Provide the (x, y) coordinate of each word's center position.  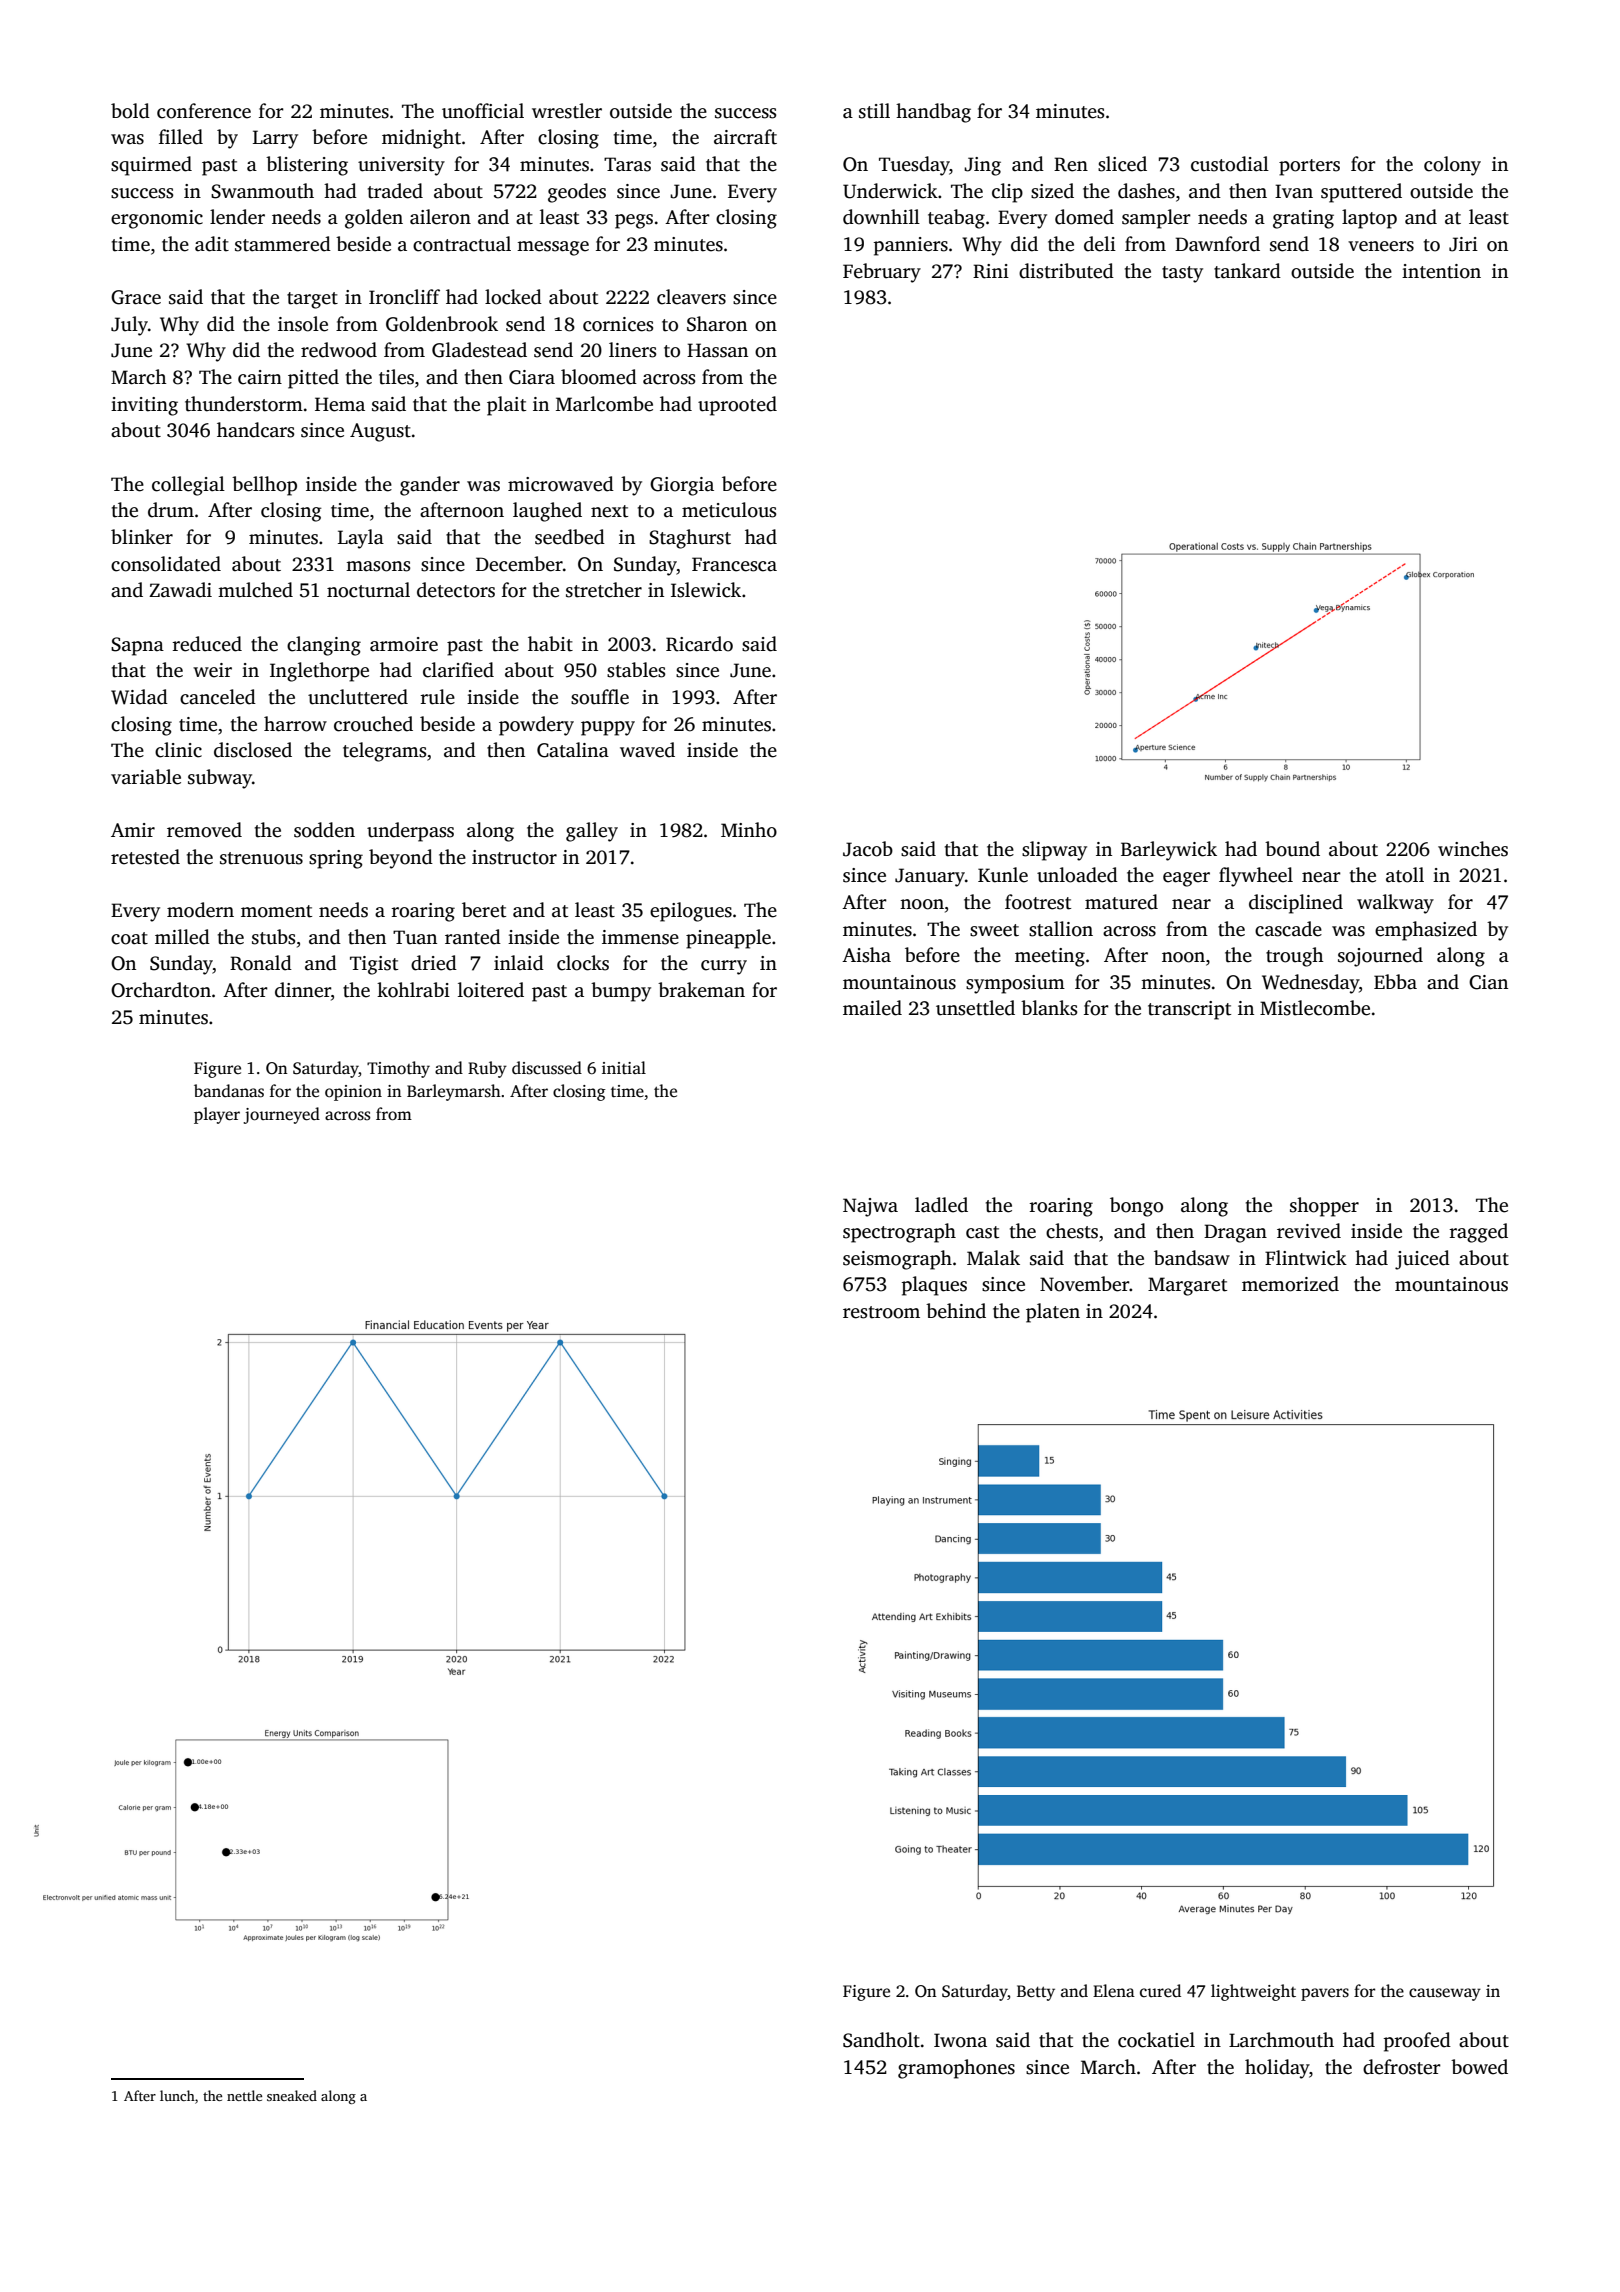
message (553, 248)
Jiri (1463, 244)
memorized (1290, 1284)
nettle (244, 2095)
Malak (993, 1257)
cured (1160, 1991)
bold (130, 111)
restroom (881, 1312)
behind (956, 1311)
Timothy (398, 1069)
